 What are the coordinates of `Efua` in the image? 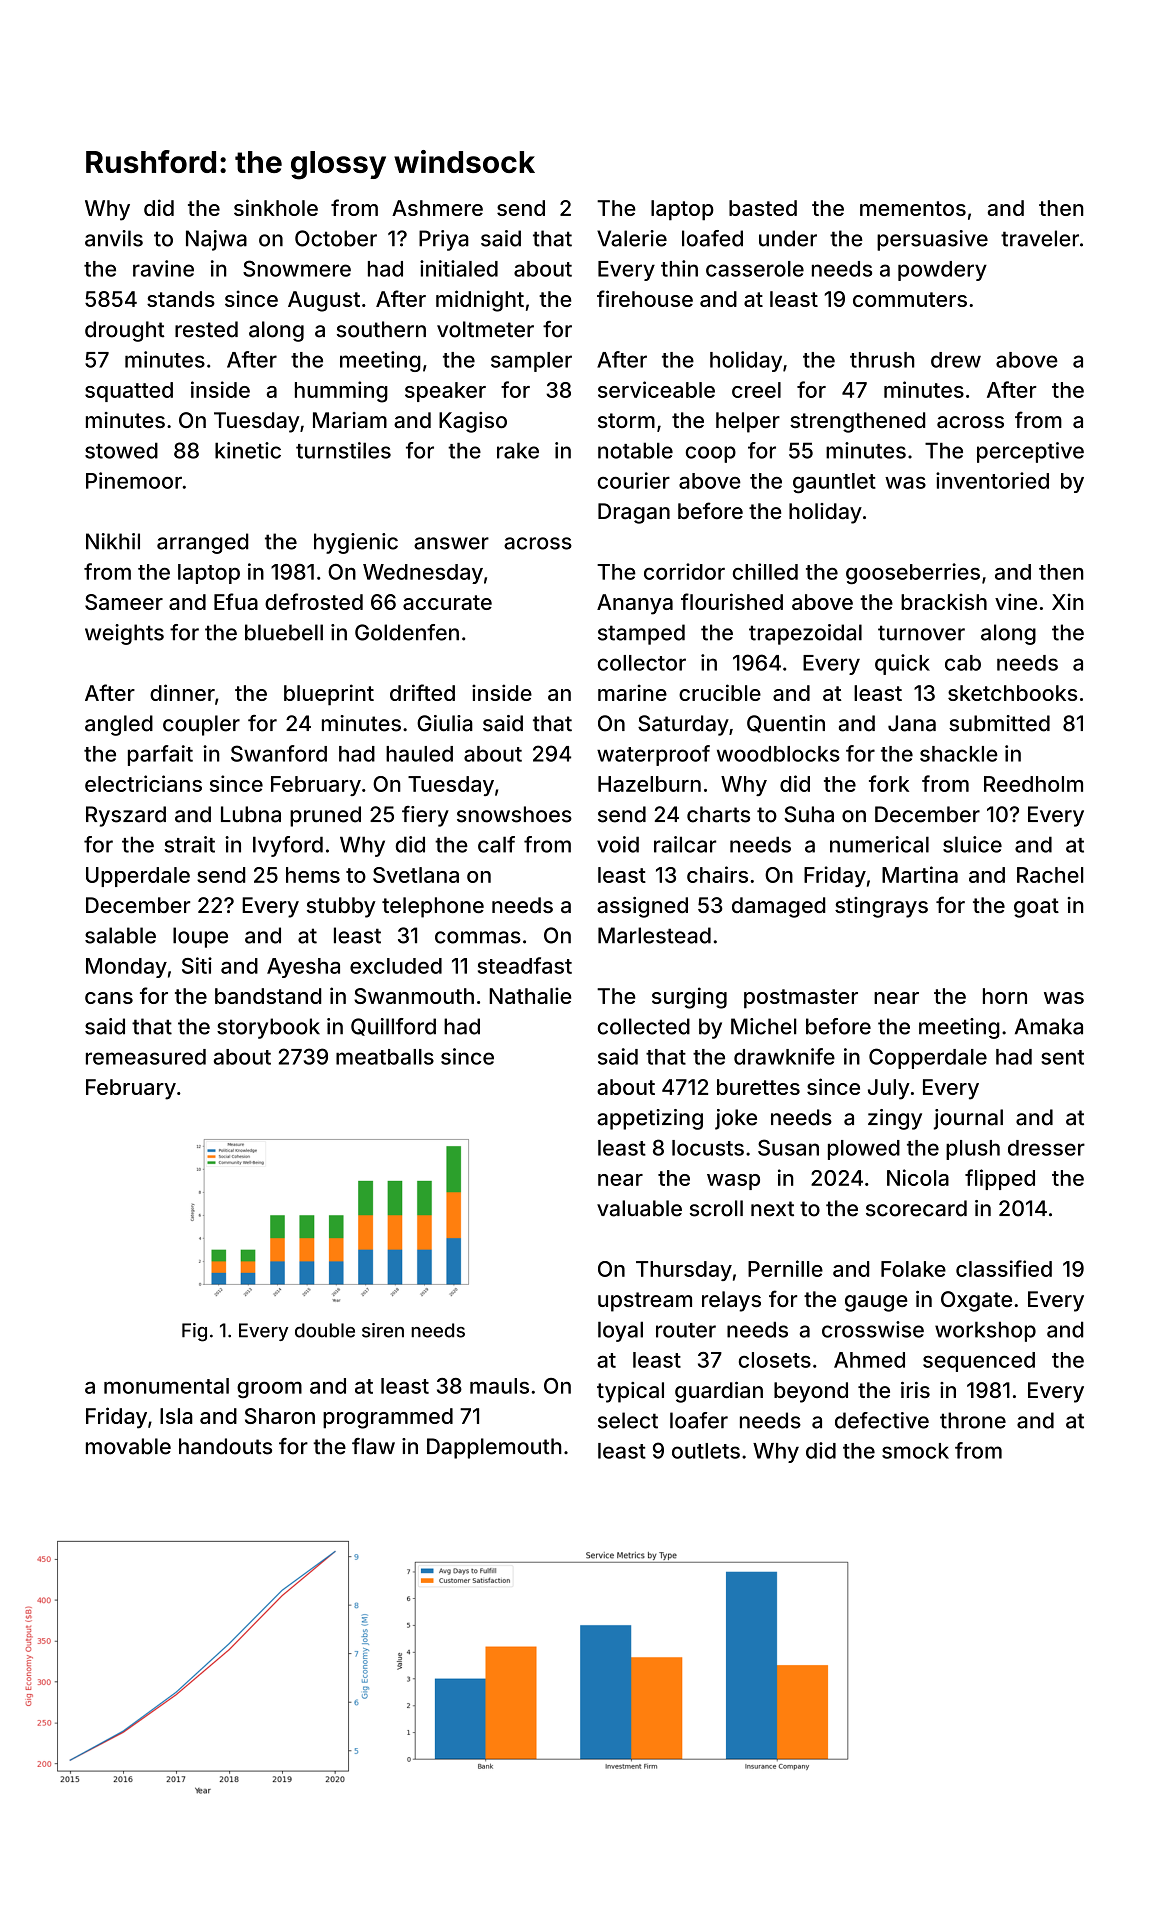 It's located at (236, 601).
